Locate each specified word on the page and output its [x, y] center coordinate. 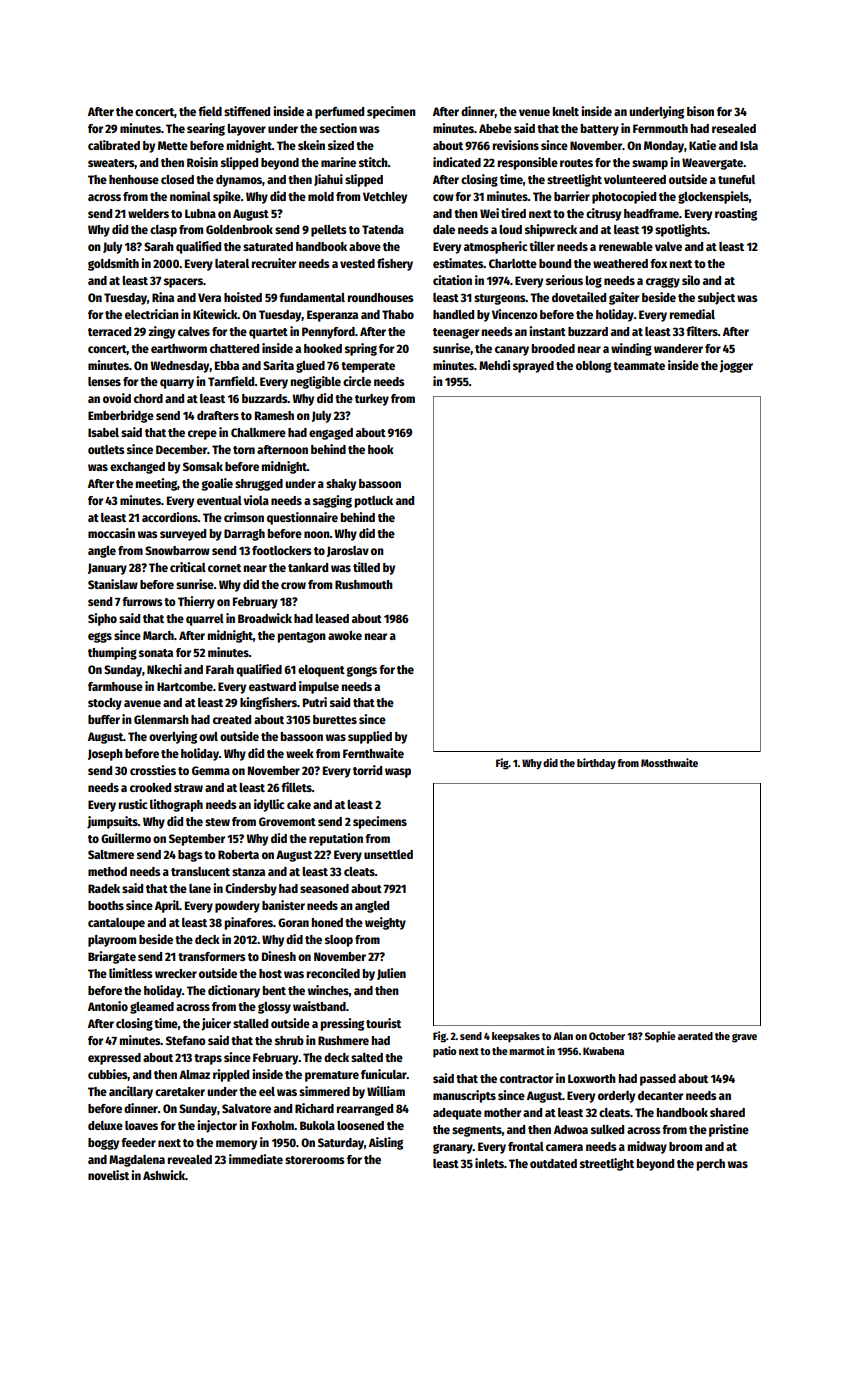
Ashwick [164, 1175]
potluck [374, 502]
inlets [489, 1163]
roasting [736, 214]
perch [711, 1165]
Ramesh [274, 415]
